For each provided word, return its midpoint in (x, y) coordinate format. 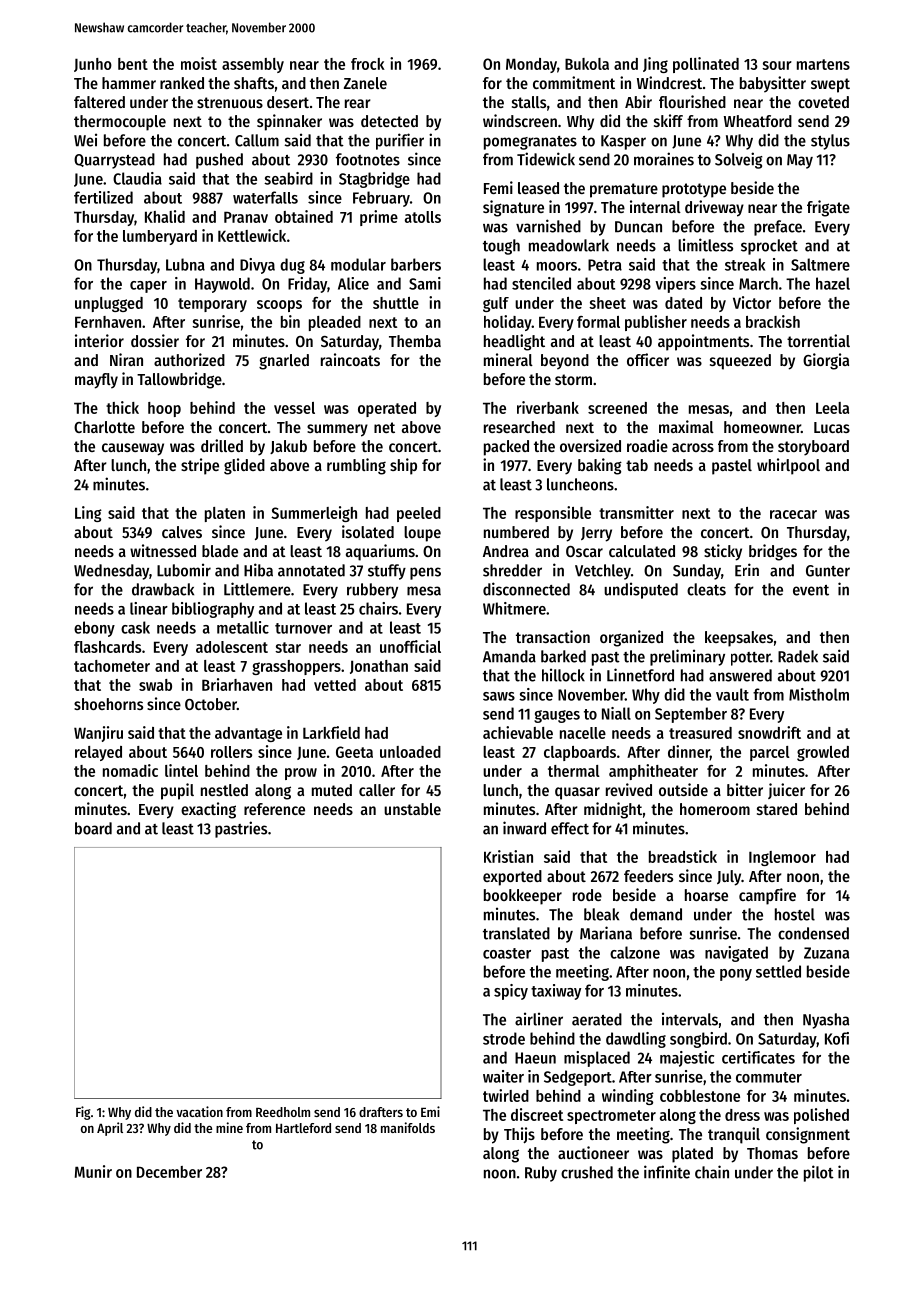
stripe (200, 466)
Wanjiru (98, 734)
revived (629, 789)
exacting (208, 810)
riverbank (548, 407)
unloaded (410, 752)
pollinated (706, 65)
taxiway (556, 992)
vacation (199, 1111)
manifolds (408, 1127)
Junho (93, 65)
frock (368, 64)
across (693, 447)
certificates (758, 1057)
